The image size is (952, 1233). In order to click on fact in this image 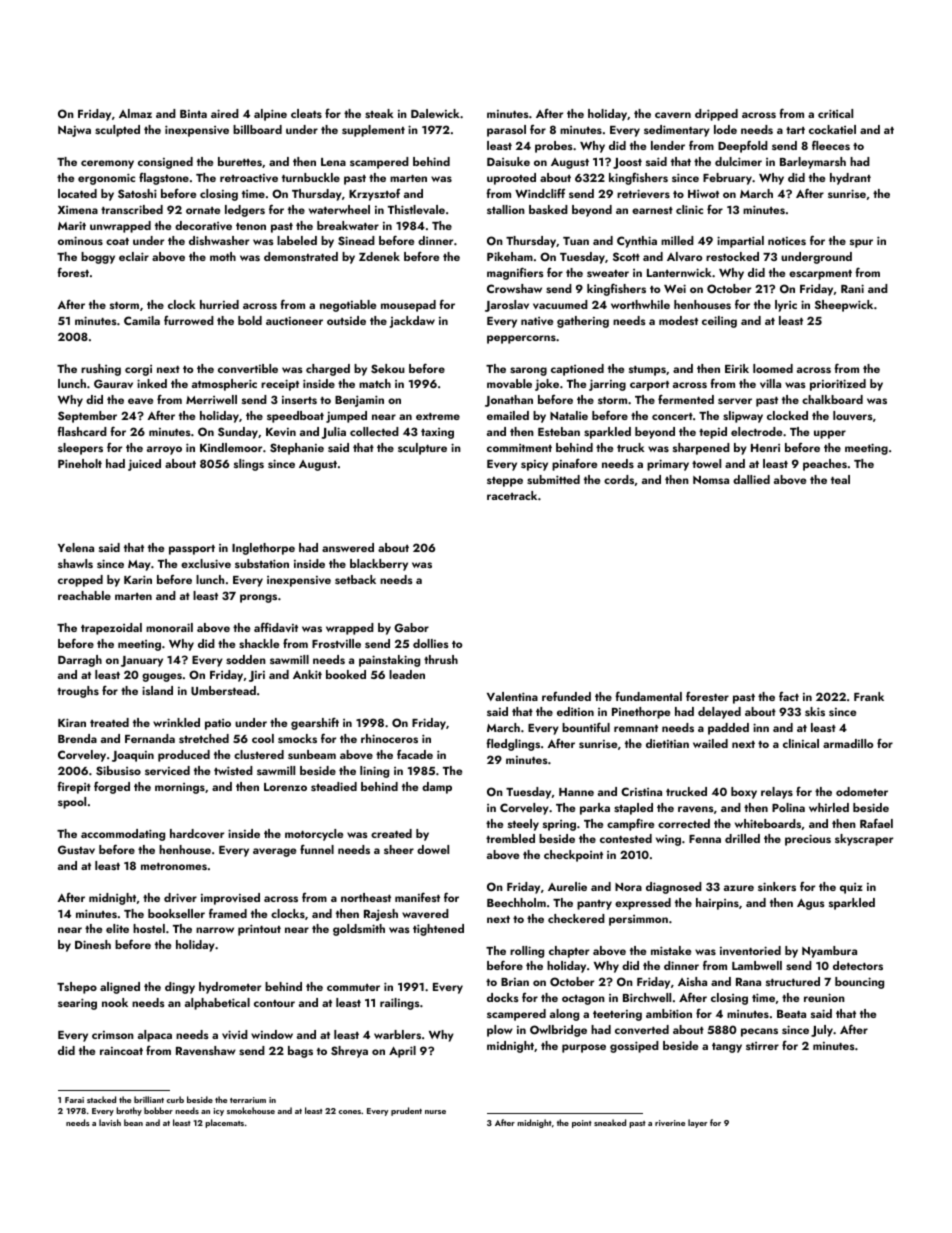, I will do `click(789, 696)`.
